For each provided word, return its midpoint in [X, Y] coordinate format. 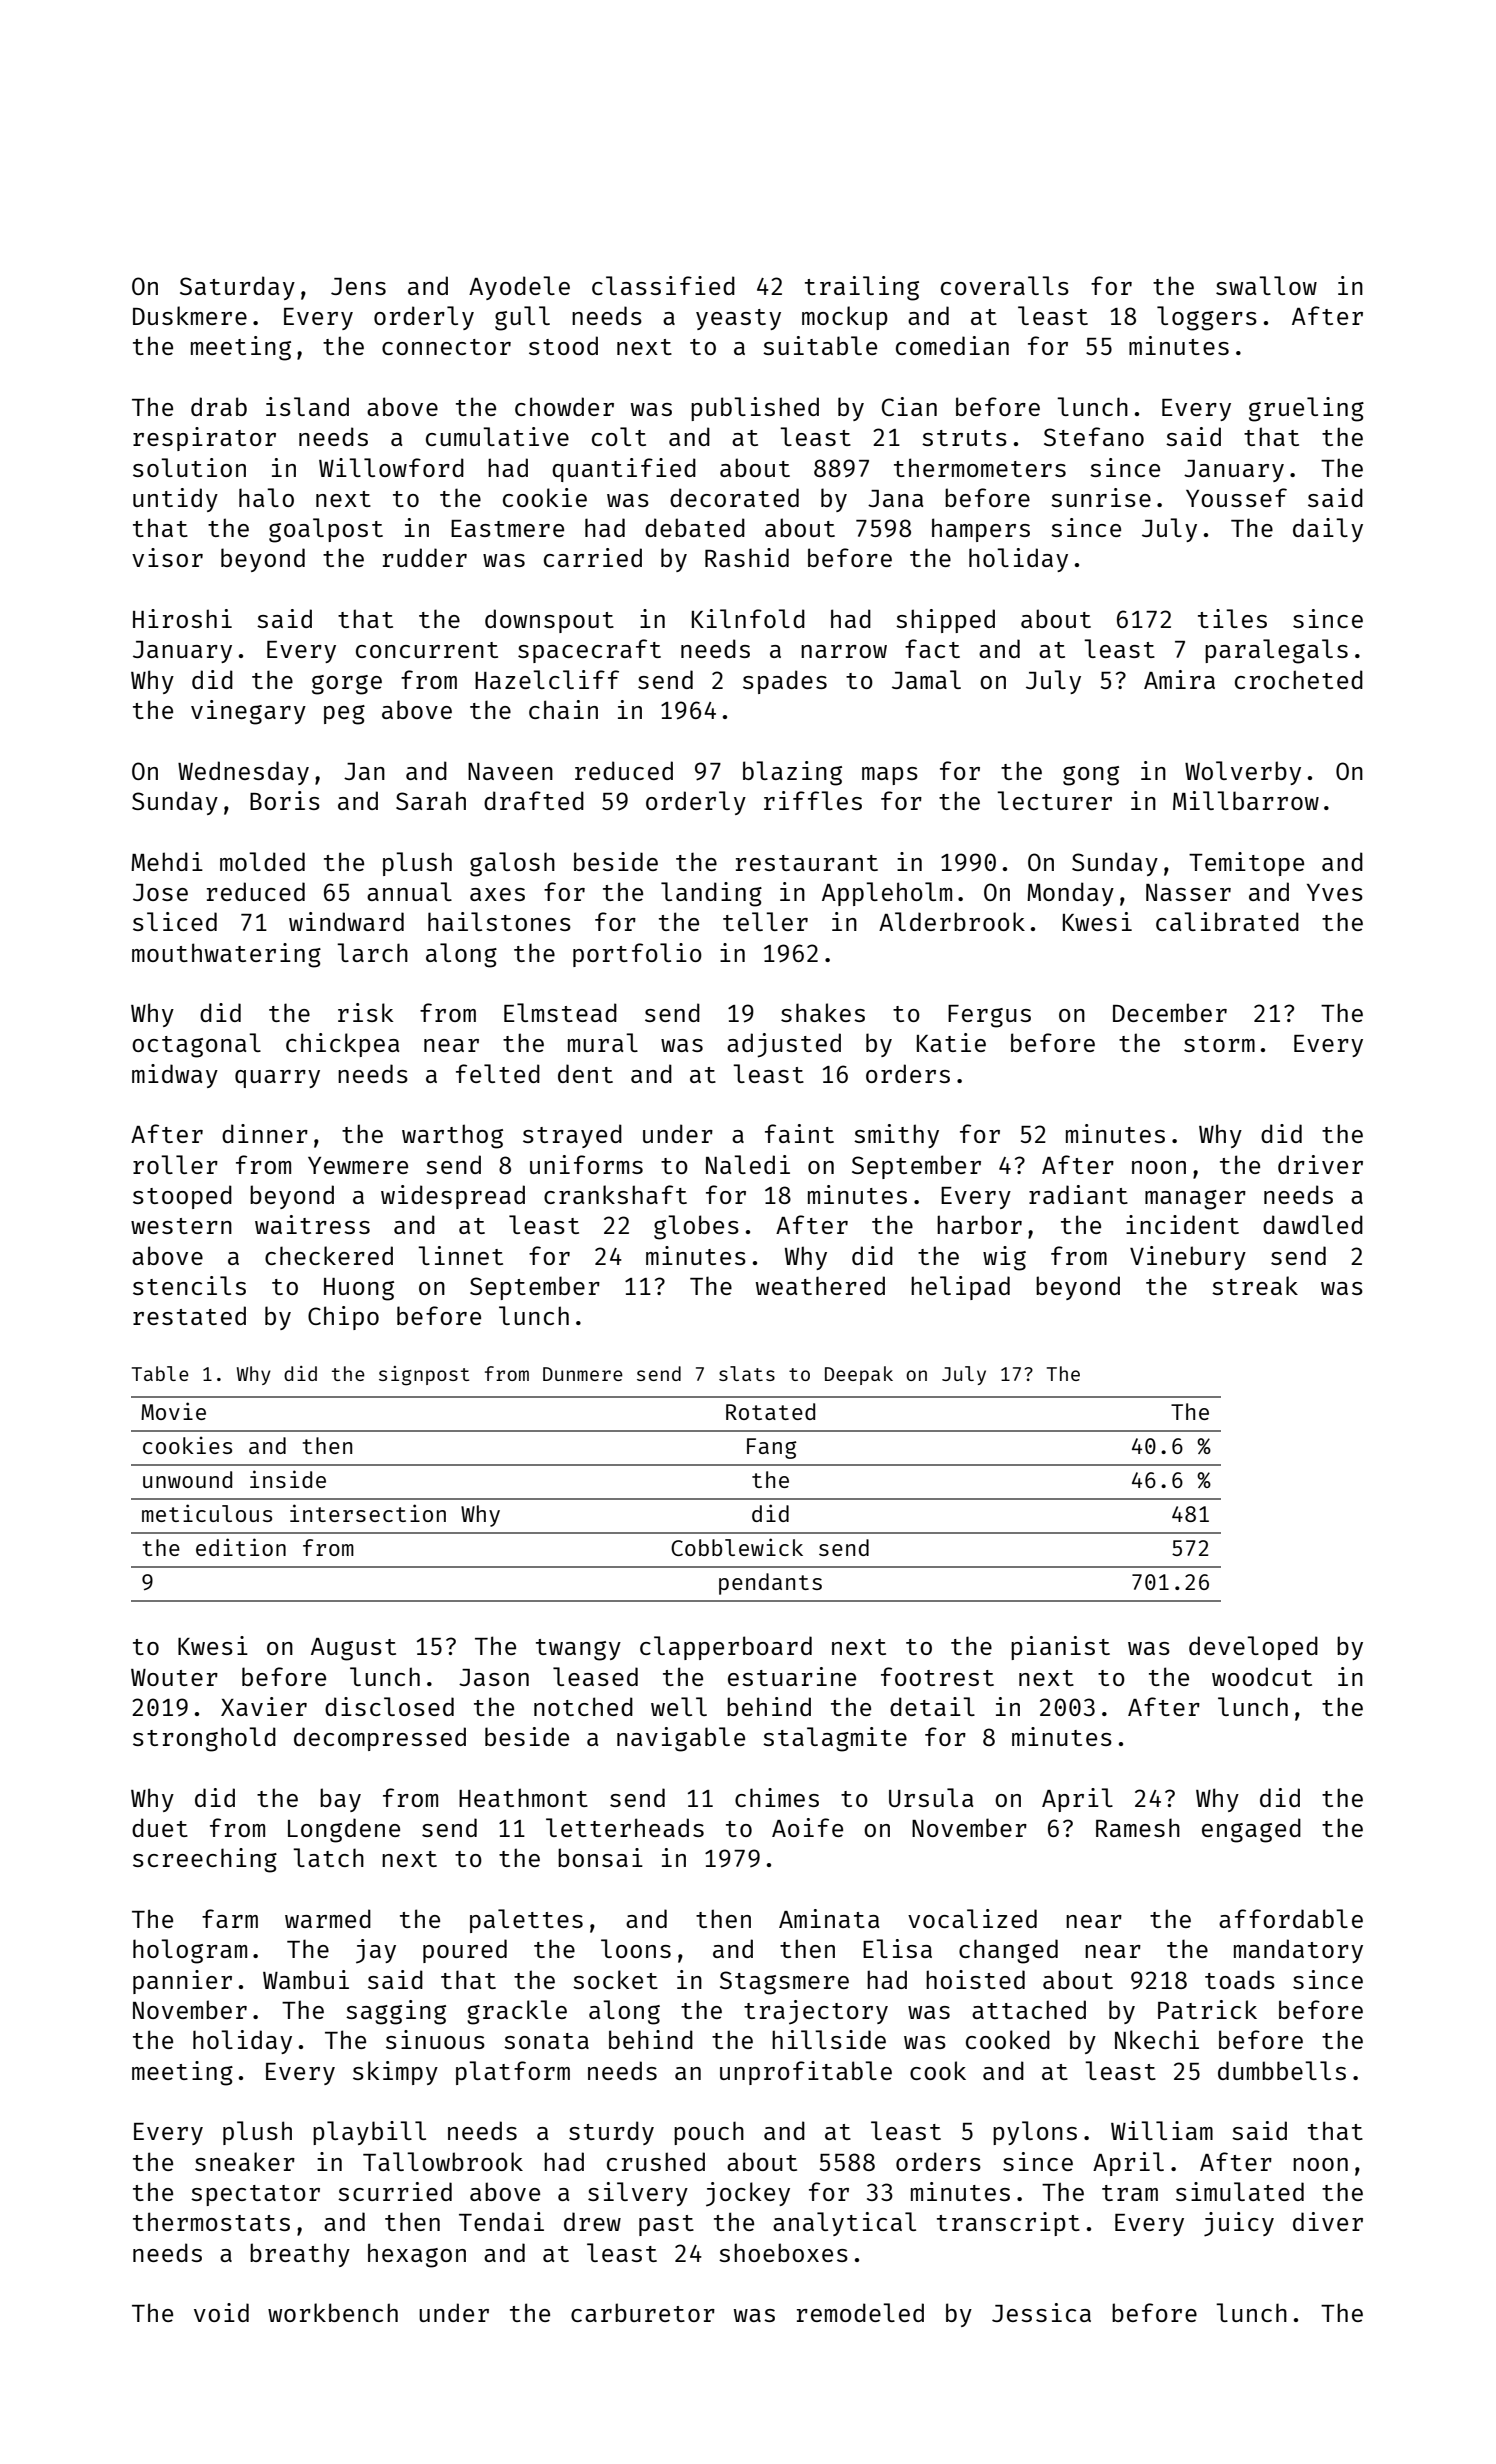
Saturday [237, 288]
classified [663, 285]
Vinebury [1188, 1258]
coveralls [1005, 285]
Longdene [344, 1830]
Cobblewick [737, 1547]
